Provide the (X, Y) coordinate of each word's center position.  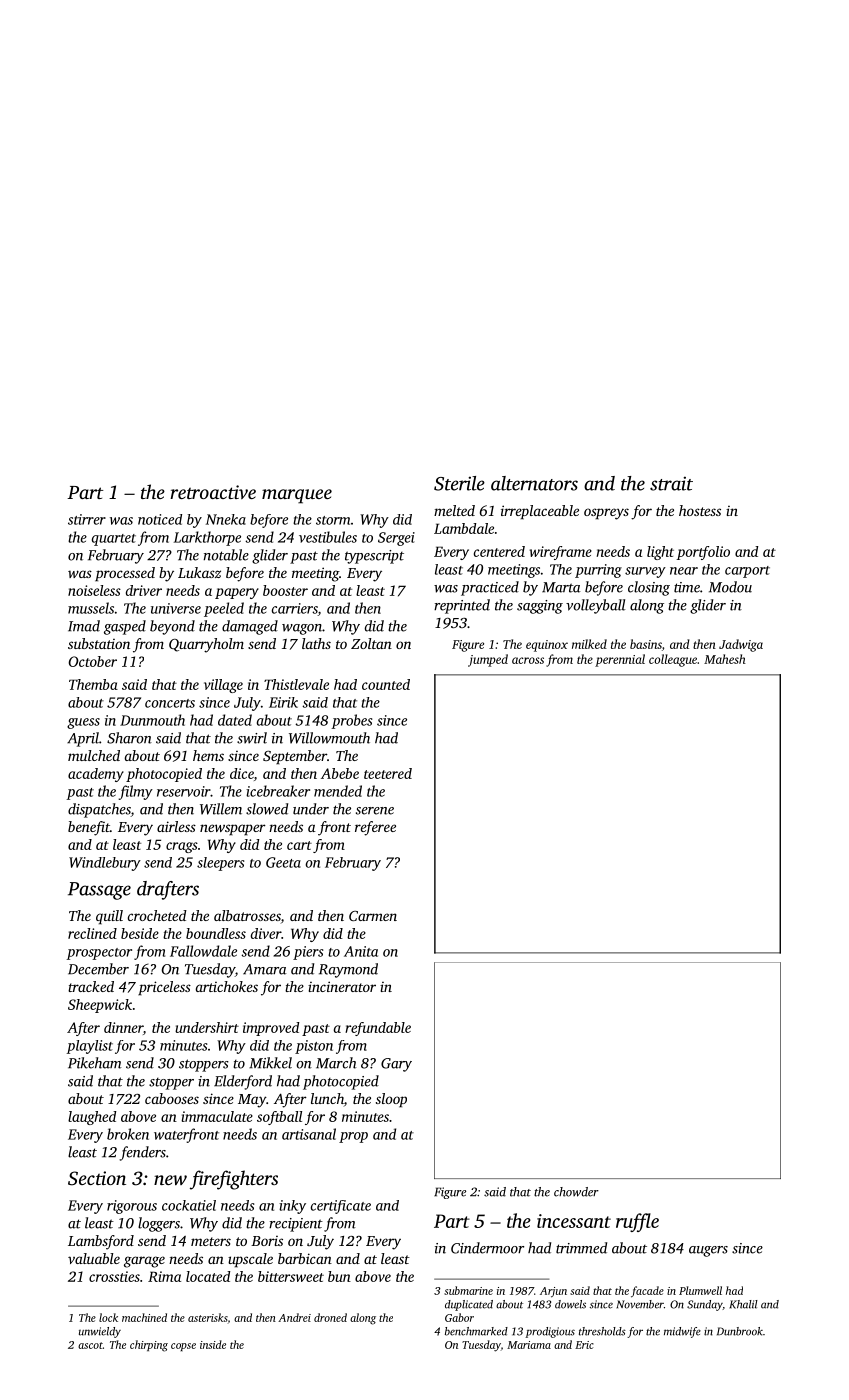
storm (333, 520)
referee (375, 828)
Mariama (529, 1345)
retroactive (213, 492)
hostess (700, 510)
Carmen (373, 916)
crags (182, 847)
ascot (90, 1345)
